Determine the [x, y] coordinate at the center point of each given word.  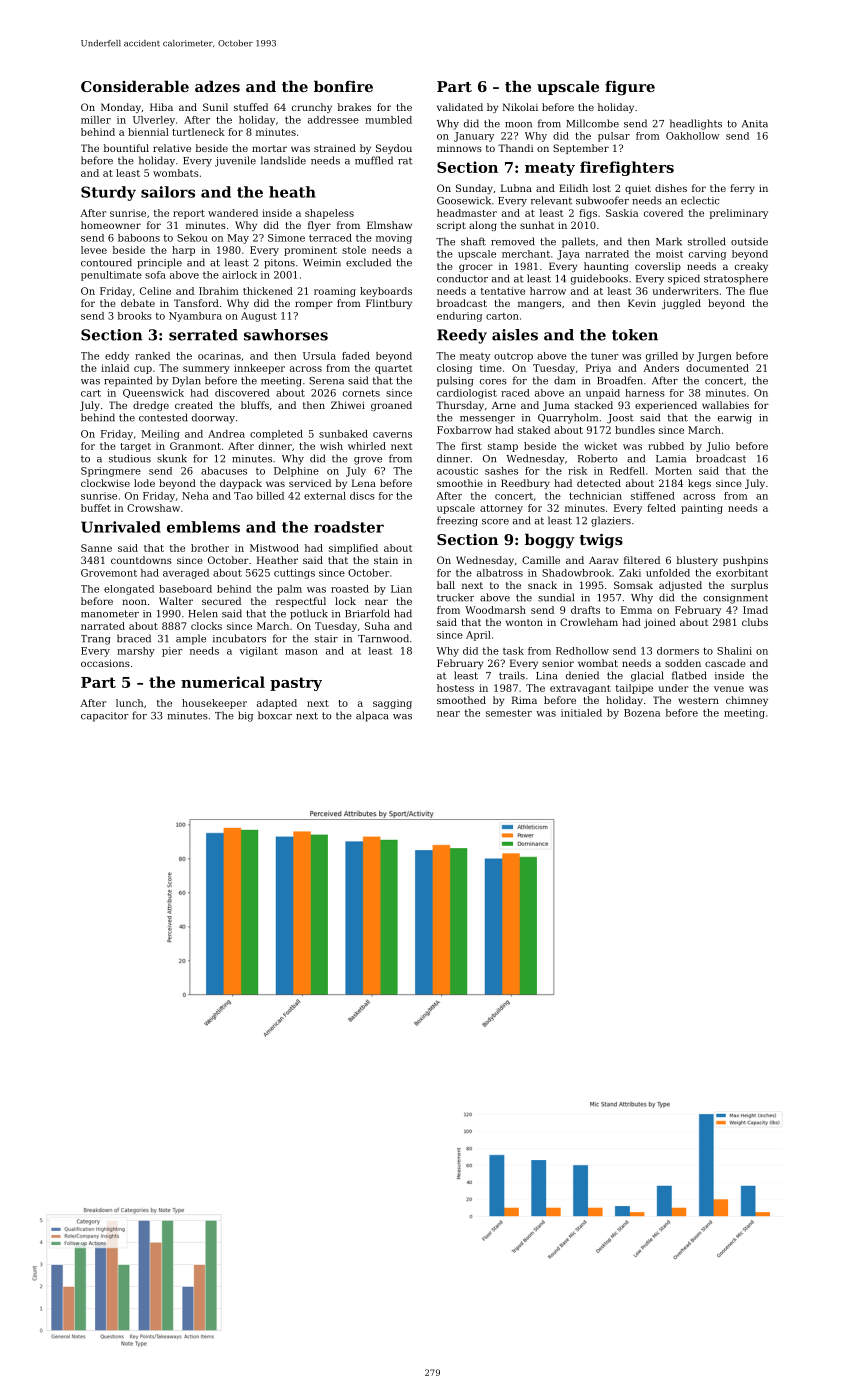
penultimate [111, 276]
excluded [368, 262]
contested [163, 417]
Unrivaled [121, 527]
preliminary [739, 214]
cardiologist [467, 394]
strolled [707, 241]
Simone [286, 238]
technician [595, 496]
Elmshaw [389, 225]
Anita [755, 124]
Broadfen [620, 380]
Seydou [394, 149]
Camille [541, 560]
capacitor [105, 717]
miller [96, 120]
